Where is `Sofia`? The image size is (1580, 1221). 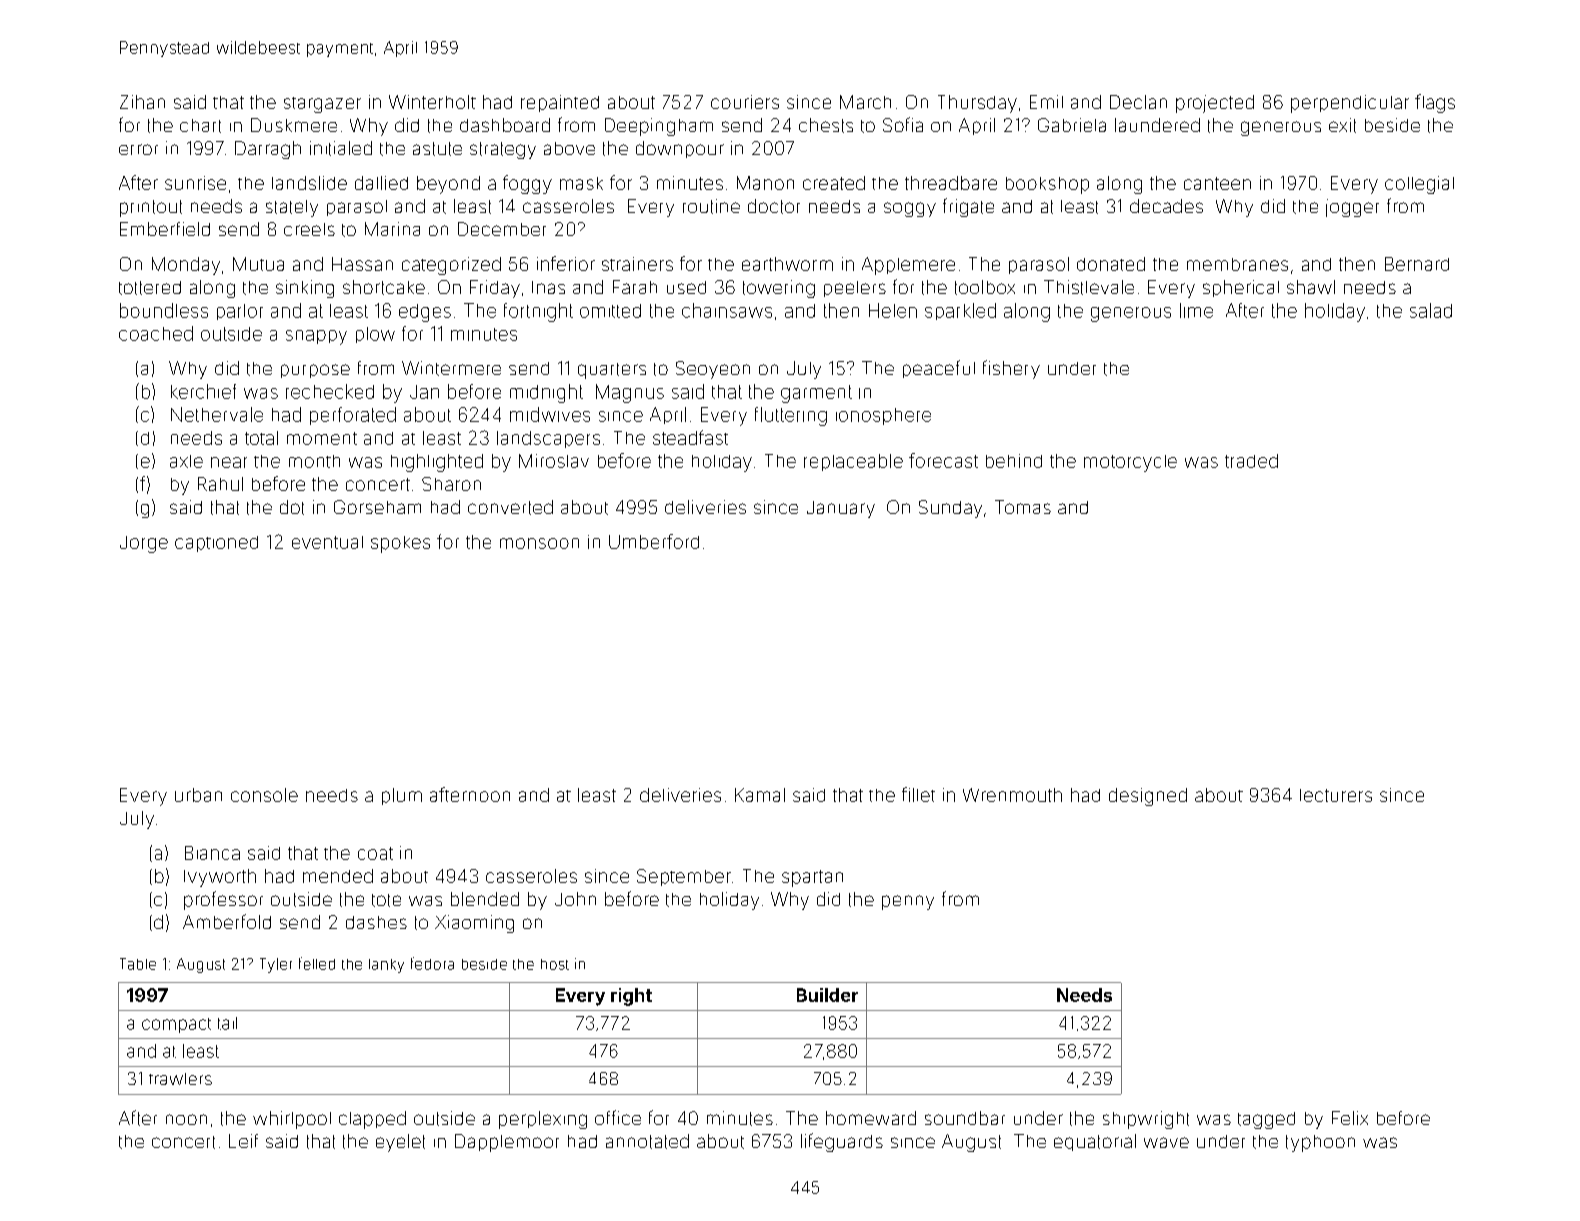
Sofia is located at coordinates (903, 124).
